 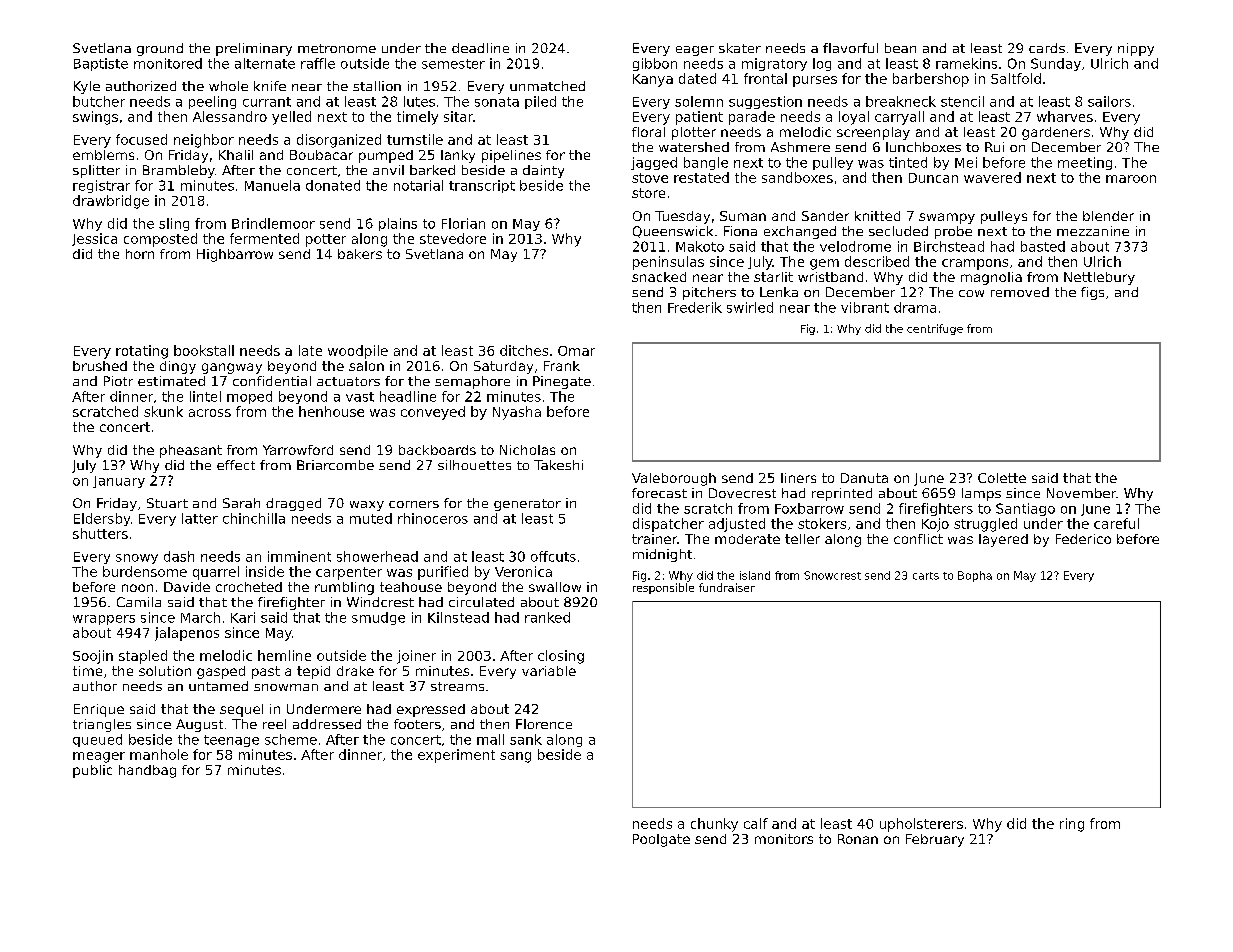 I want to click on swallow, so click(x=555, y=587).
